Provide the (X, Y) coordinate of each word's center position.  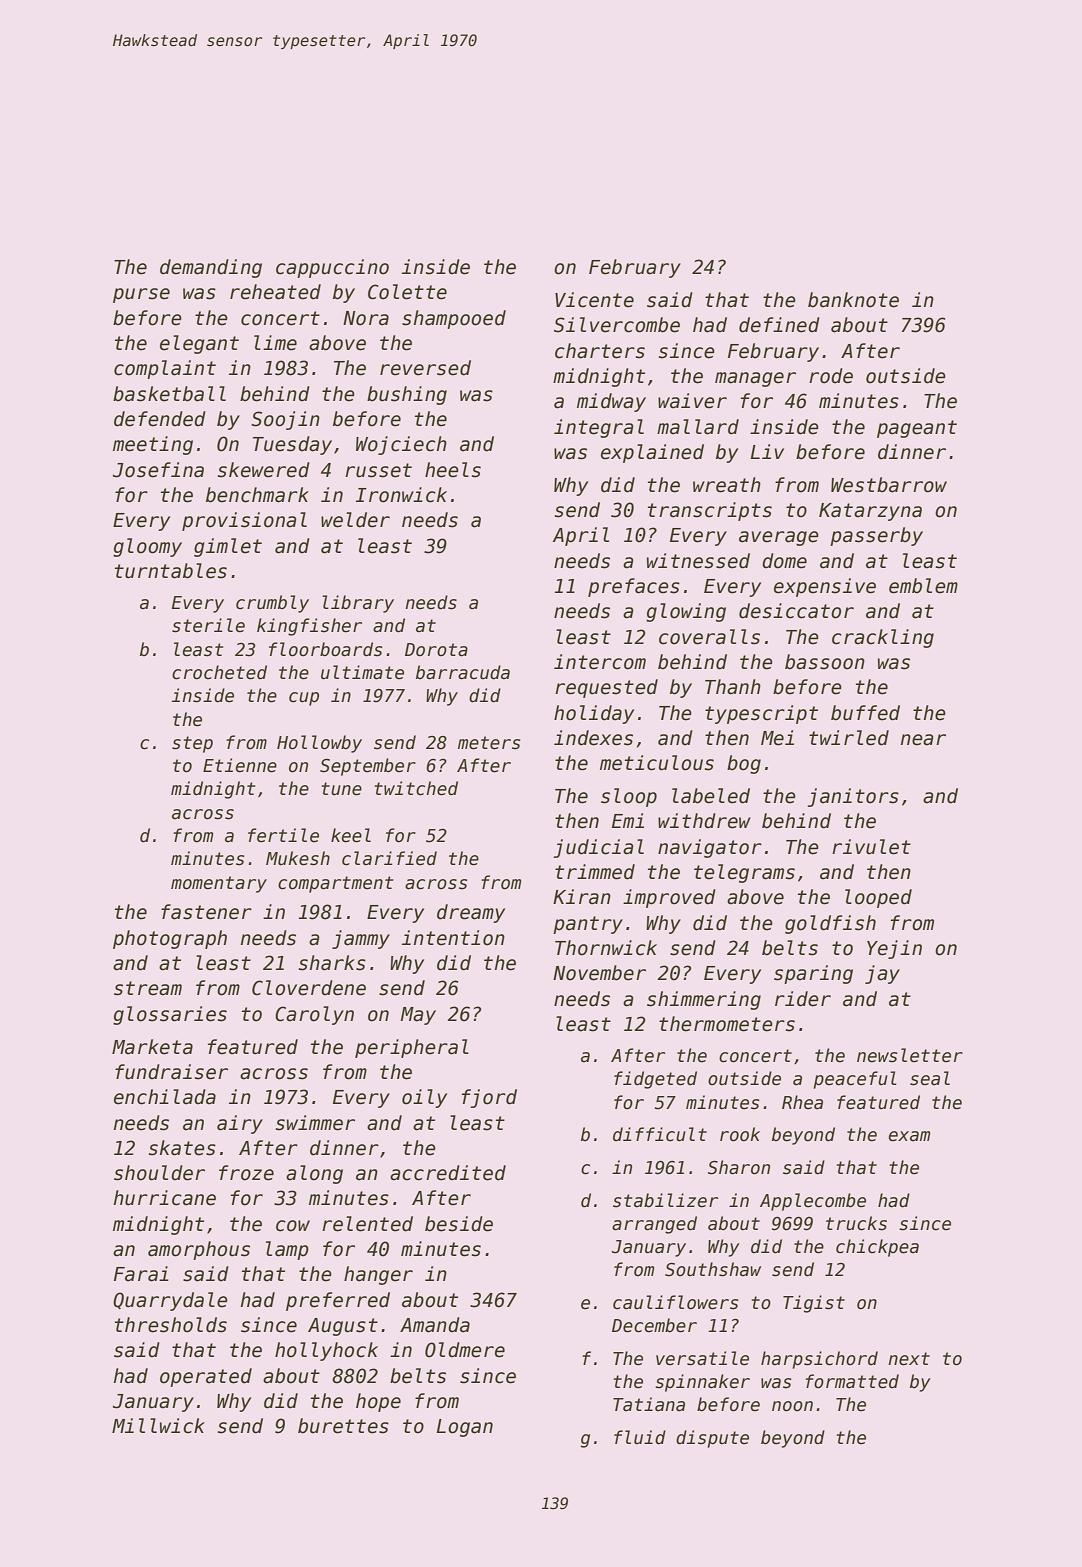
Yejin (894, 949)
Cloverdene (309, 988)
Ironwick (401, 495)
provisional (244, 521)
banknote (853, 300)
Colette (407, 292)
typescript (761, 714)
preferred (338, 1301)
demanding (211, 268)
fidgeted (655, 1080)
